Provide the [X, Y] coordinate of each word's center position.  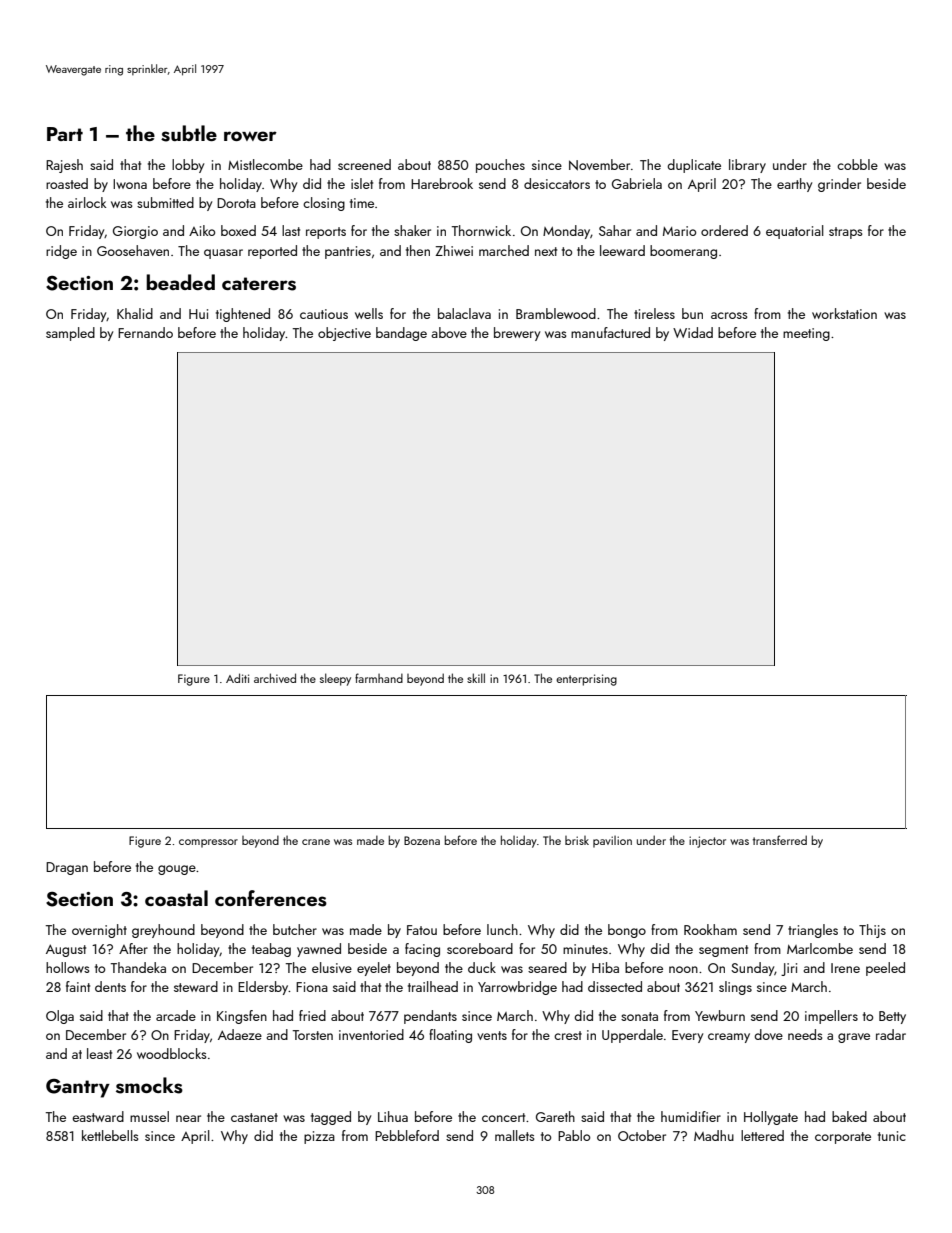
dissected [615, 986]
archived [275, 678]
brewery [517, 334]
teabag [271, 950]
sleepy [335, 679]
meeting [806, 334]
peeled [885, 969]
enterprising [586, 680]
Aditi [237, 678]
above [449, 332]
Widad [693, 332]
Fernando [145, 332]
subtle [189, 133]
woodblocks [171, 1053]
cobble [857, 164]
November [599, 165]
